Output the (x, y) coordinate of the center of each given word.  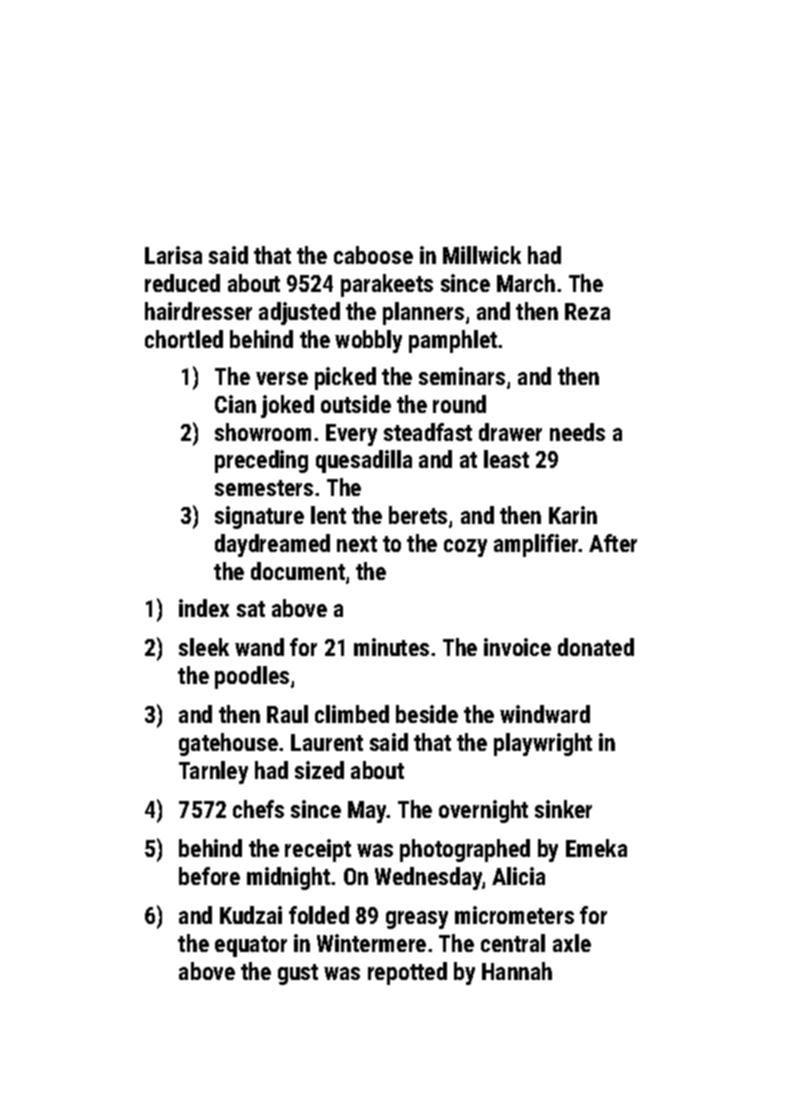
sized (319, 770)
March (526, 283)
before (209, 876)
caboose (373, 255)
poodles (252, 677)
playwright (543, 744)
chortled (184, 339)
